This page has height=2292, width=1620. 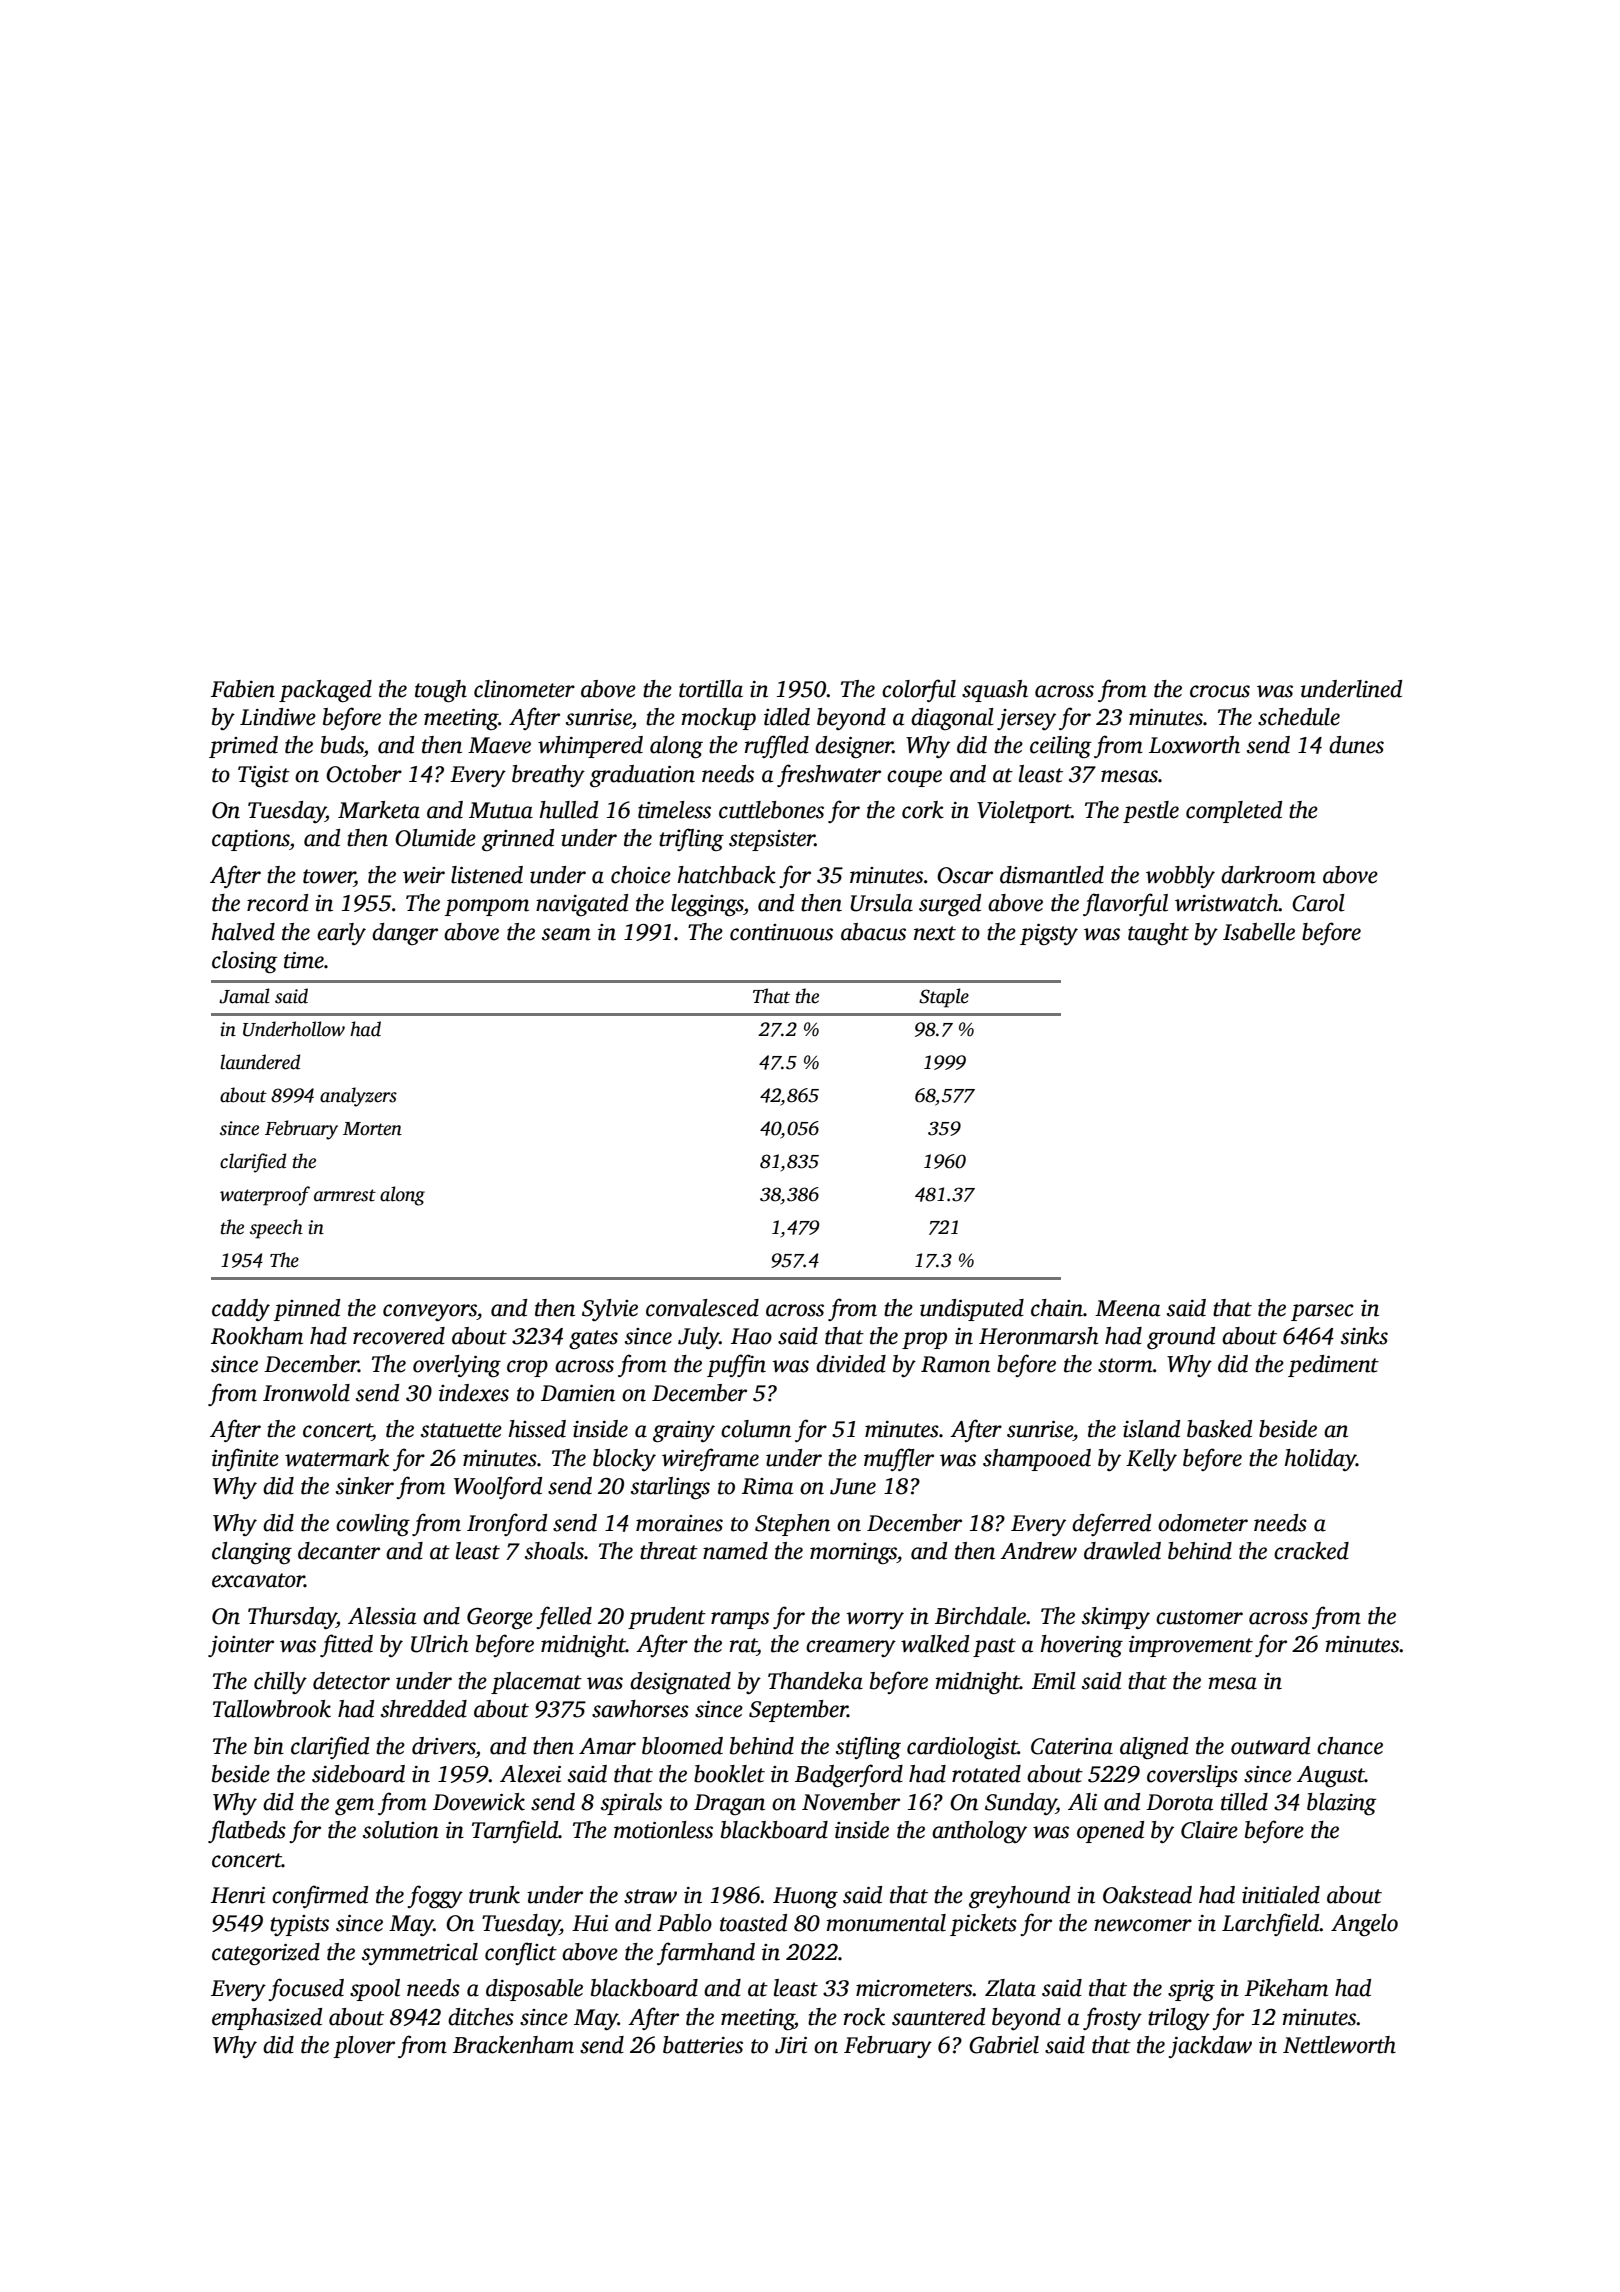 What do you see at coordinates (805, 1897) in the page?
I see `Huong` at bounding box center [805, 1897].
